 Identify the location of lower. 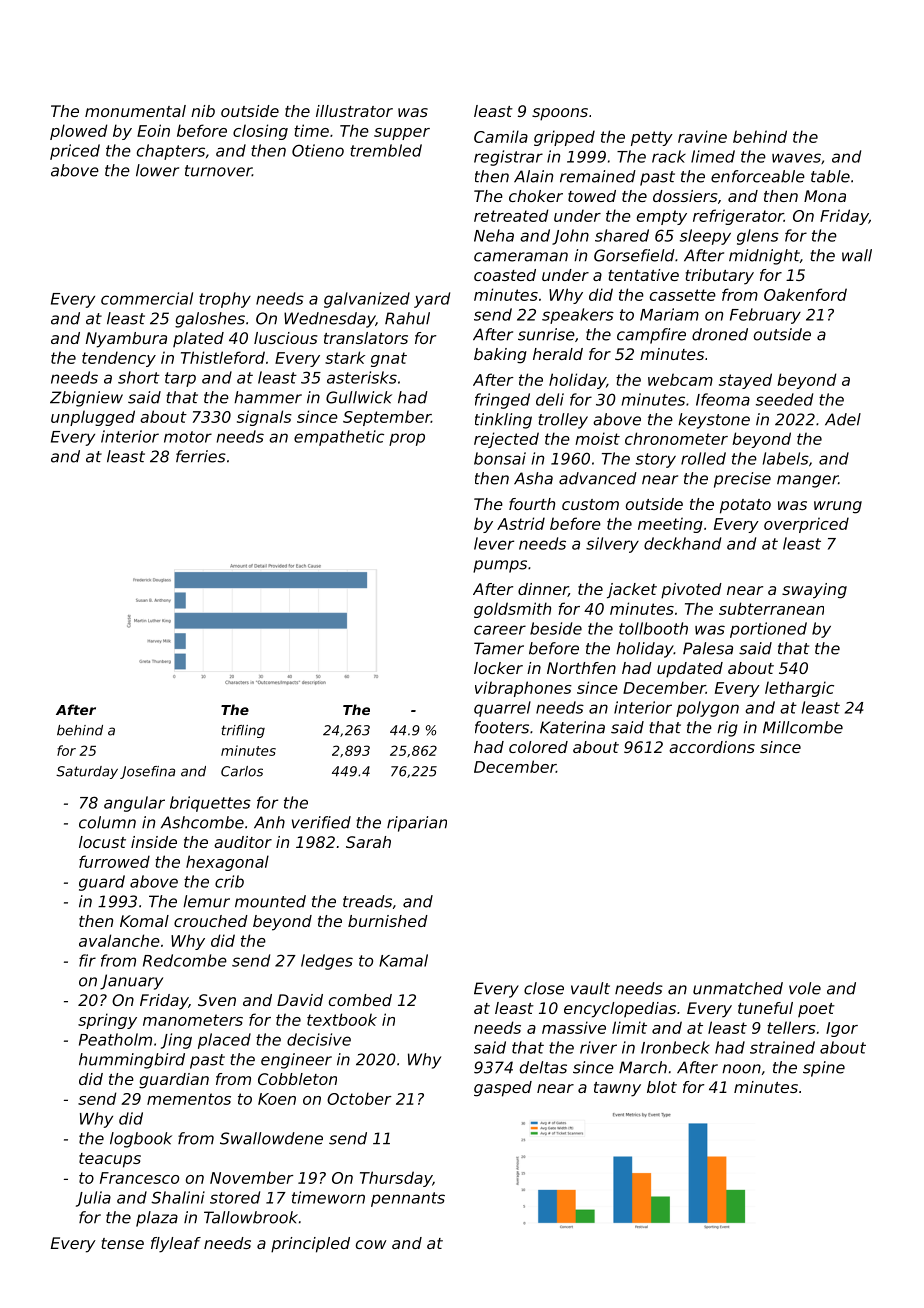
(157, 170).
